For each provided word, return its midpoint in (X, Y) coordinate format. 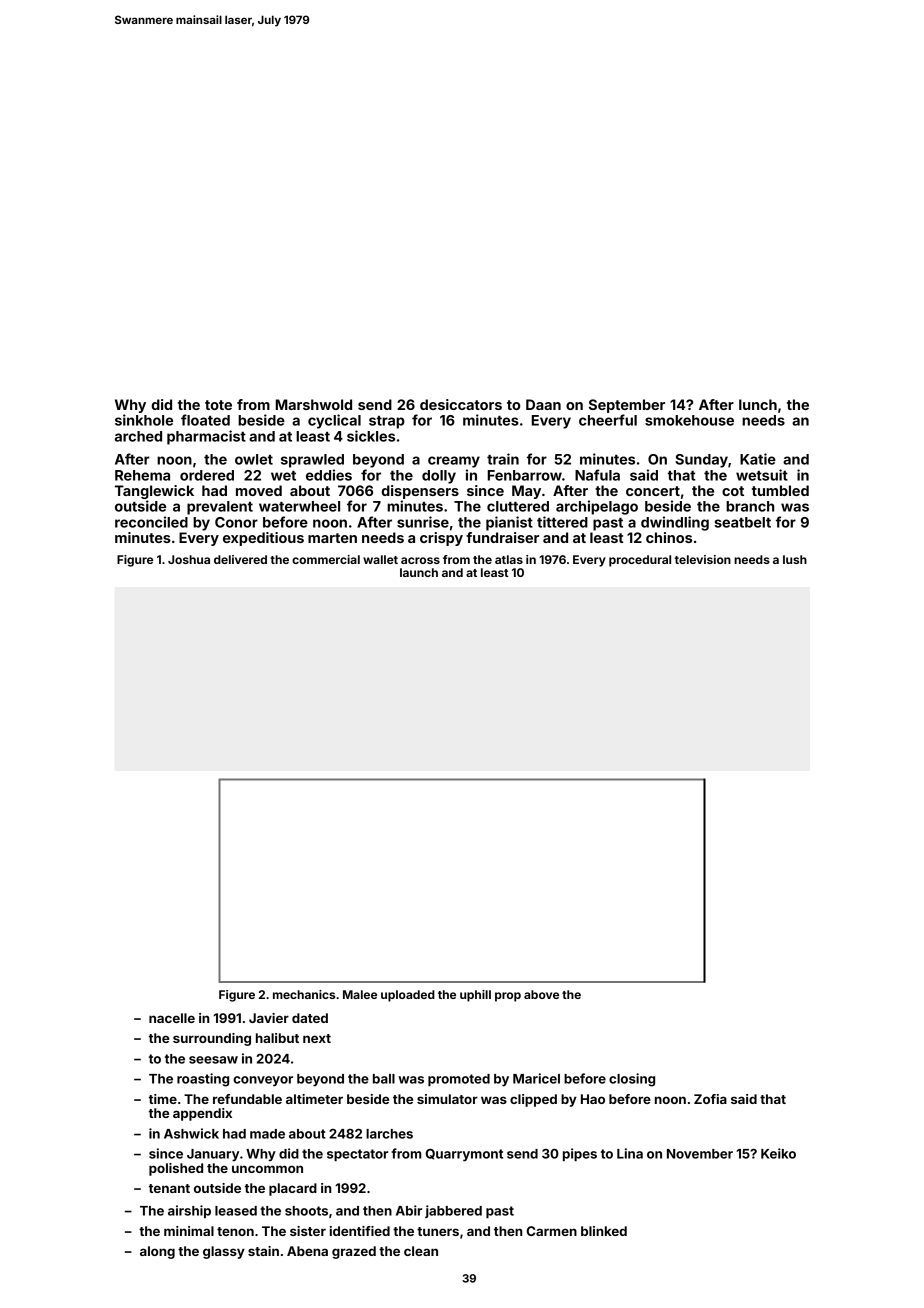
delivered (240, 559)
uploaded (408, 996)
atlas (509, 559)
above (541, 994)
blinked (604, 1231)
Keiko (778, 1153)
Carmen (552, 1231)
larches (389, 1134)
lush (795, 559)
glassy (224, 1252)
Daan (543, 404)
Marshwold (314, 404)
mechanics (304, 994)
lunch (758, 404)
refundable (247, 1099)
